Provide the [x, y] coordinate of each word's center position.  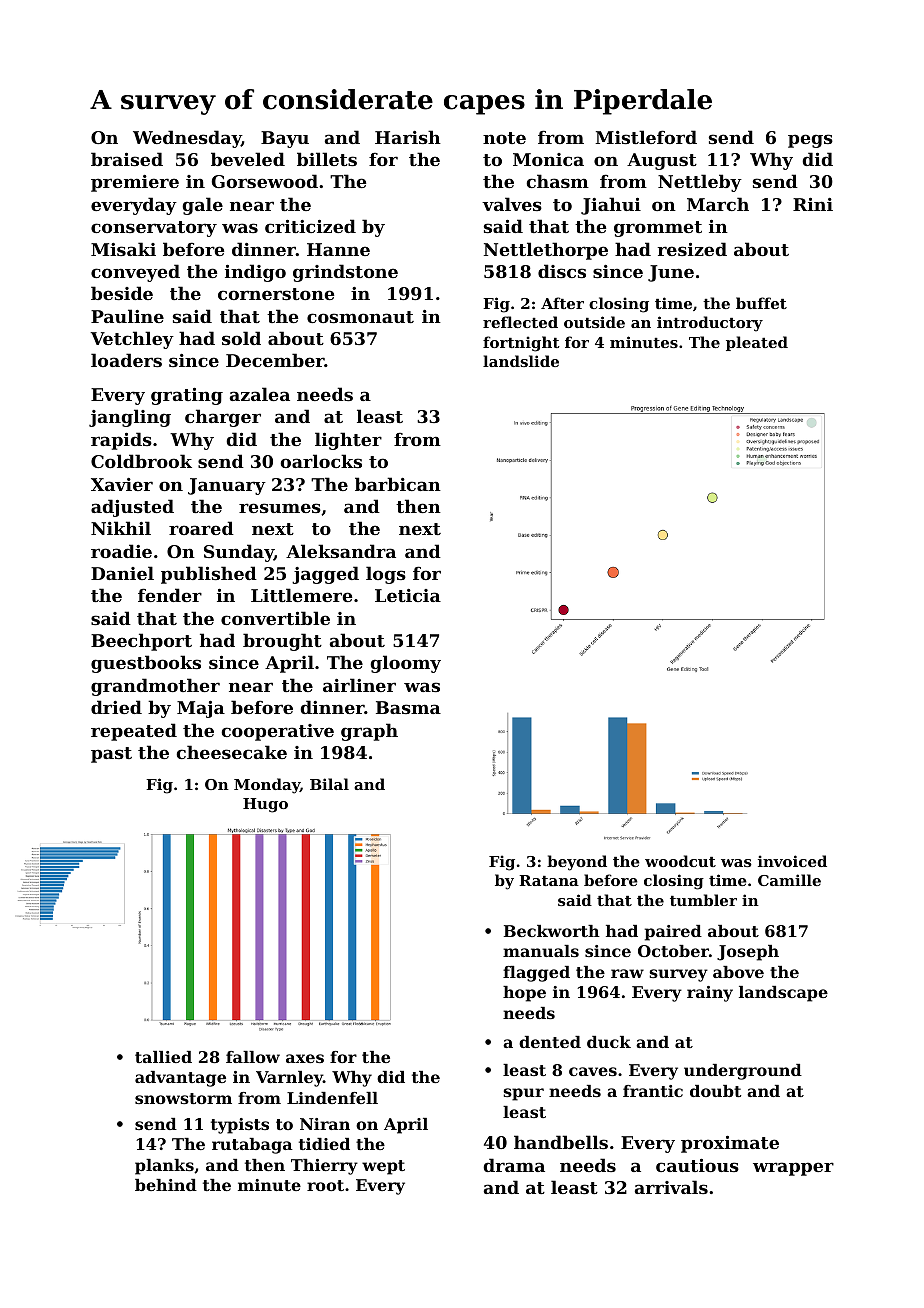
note [504, 138]
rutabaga [252, 1146]
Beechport [141, 642]
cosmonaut [360, 317]
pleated [757, 343]
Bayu [285, 139]
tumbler [703, 900]
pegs [810, 141]
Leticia [408, 595]
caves [593, 1071]
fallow [253, 1057]
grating [187, 396]
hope [524, 994]
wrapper [793, 1169]
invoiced [792, 861]
